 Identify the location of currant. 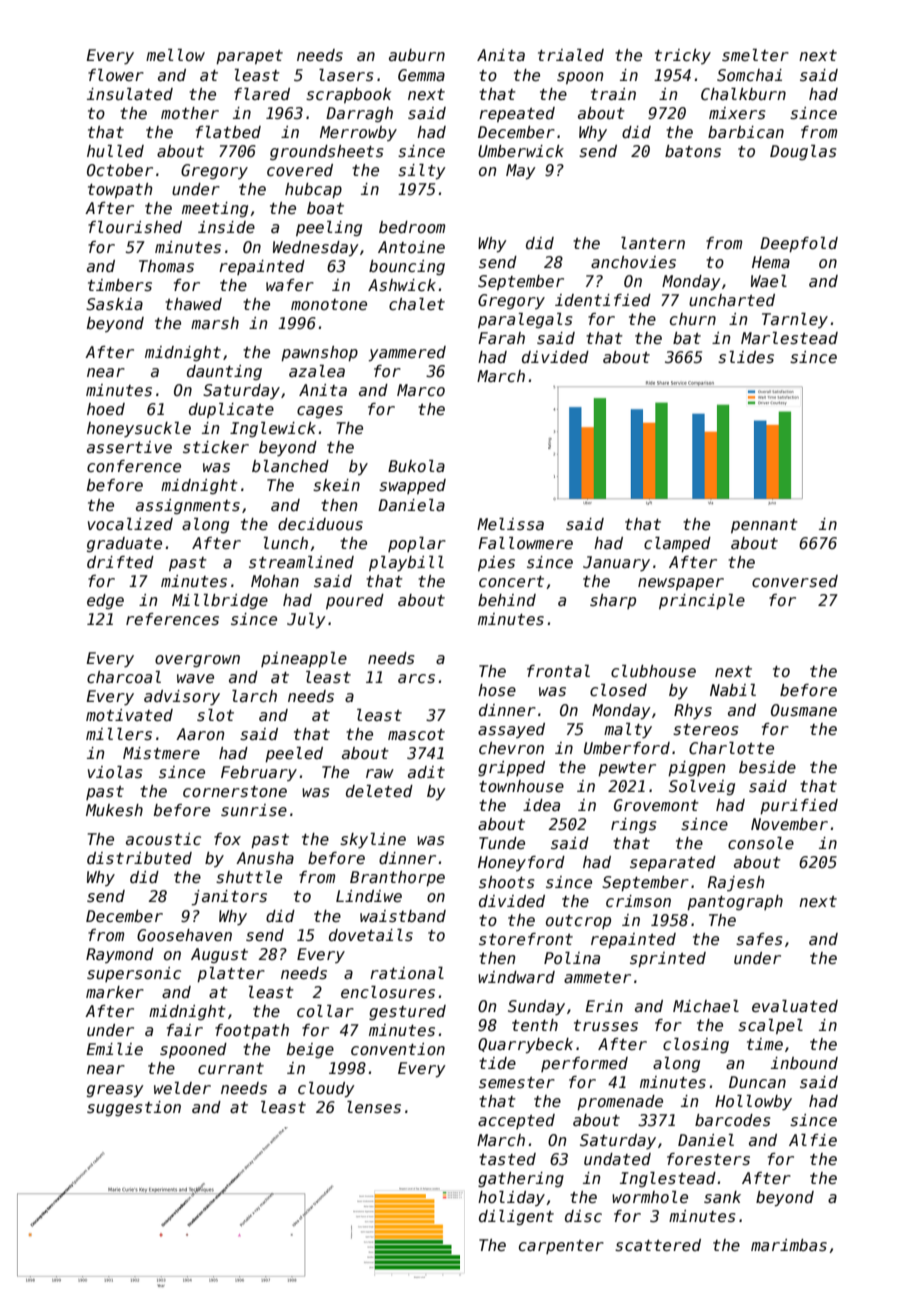
(231, 1068).
